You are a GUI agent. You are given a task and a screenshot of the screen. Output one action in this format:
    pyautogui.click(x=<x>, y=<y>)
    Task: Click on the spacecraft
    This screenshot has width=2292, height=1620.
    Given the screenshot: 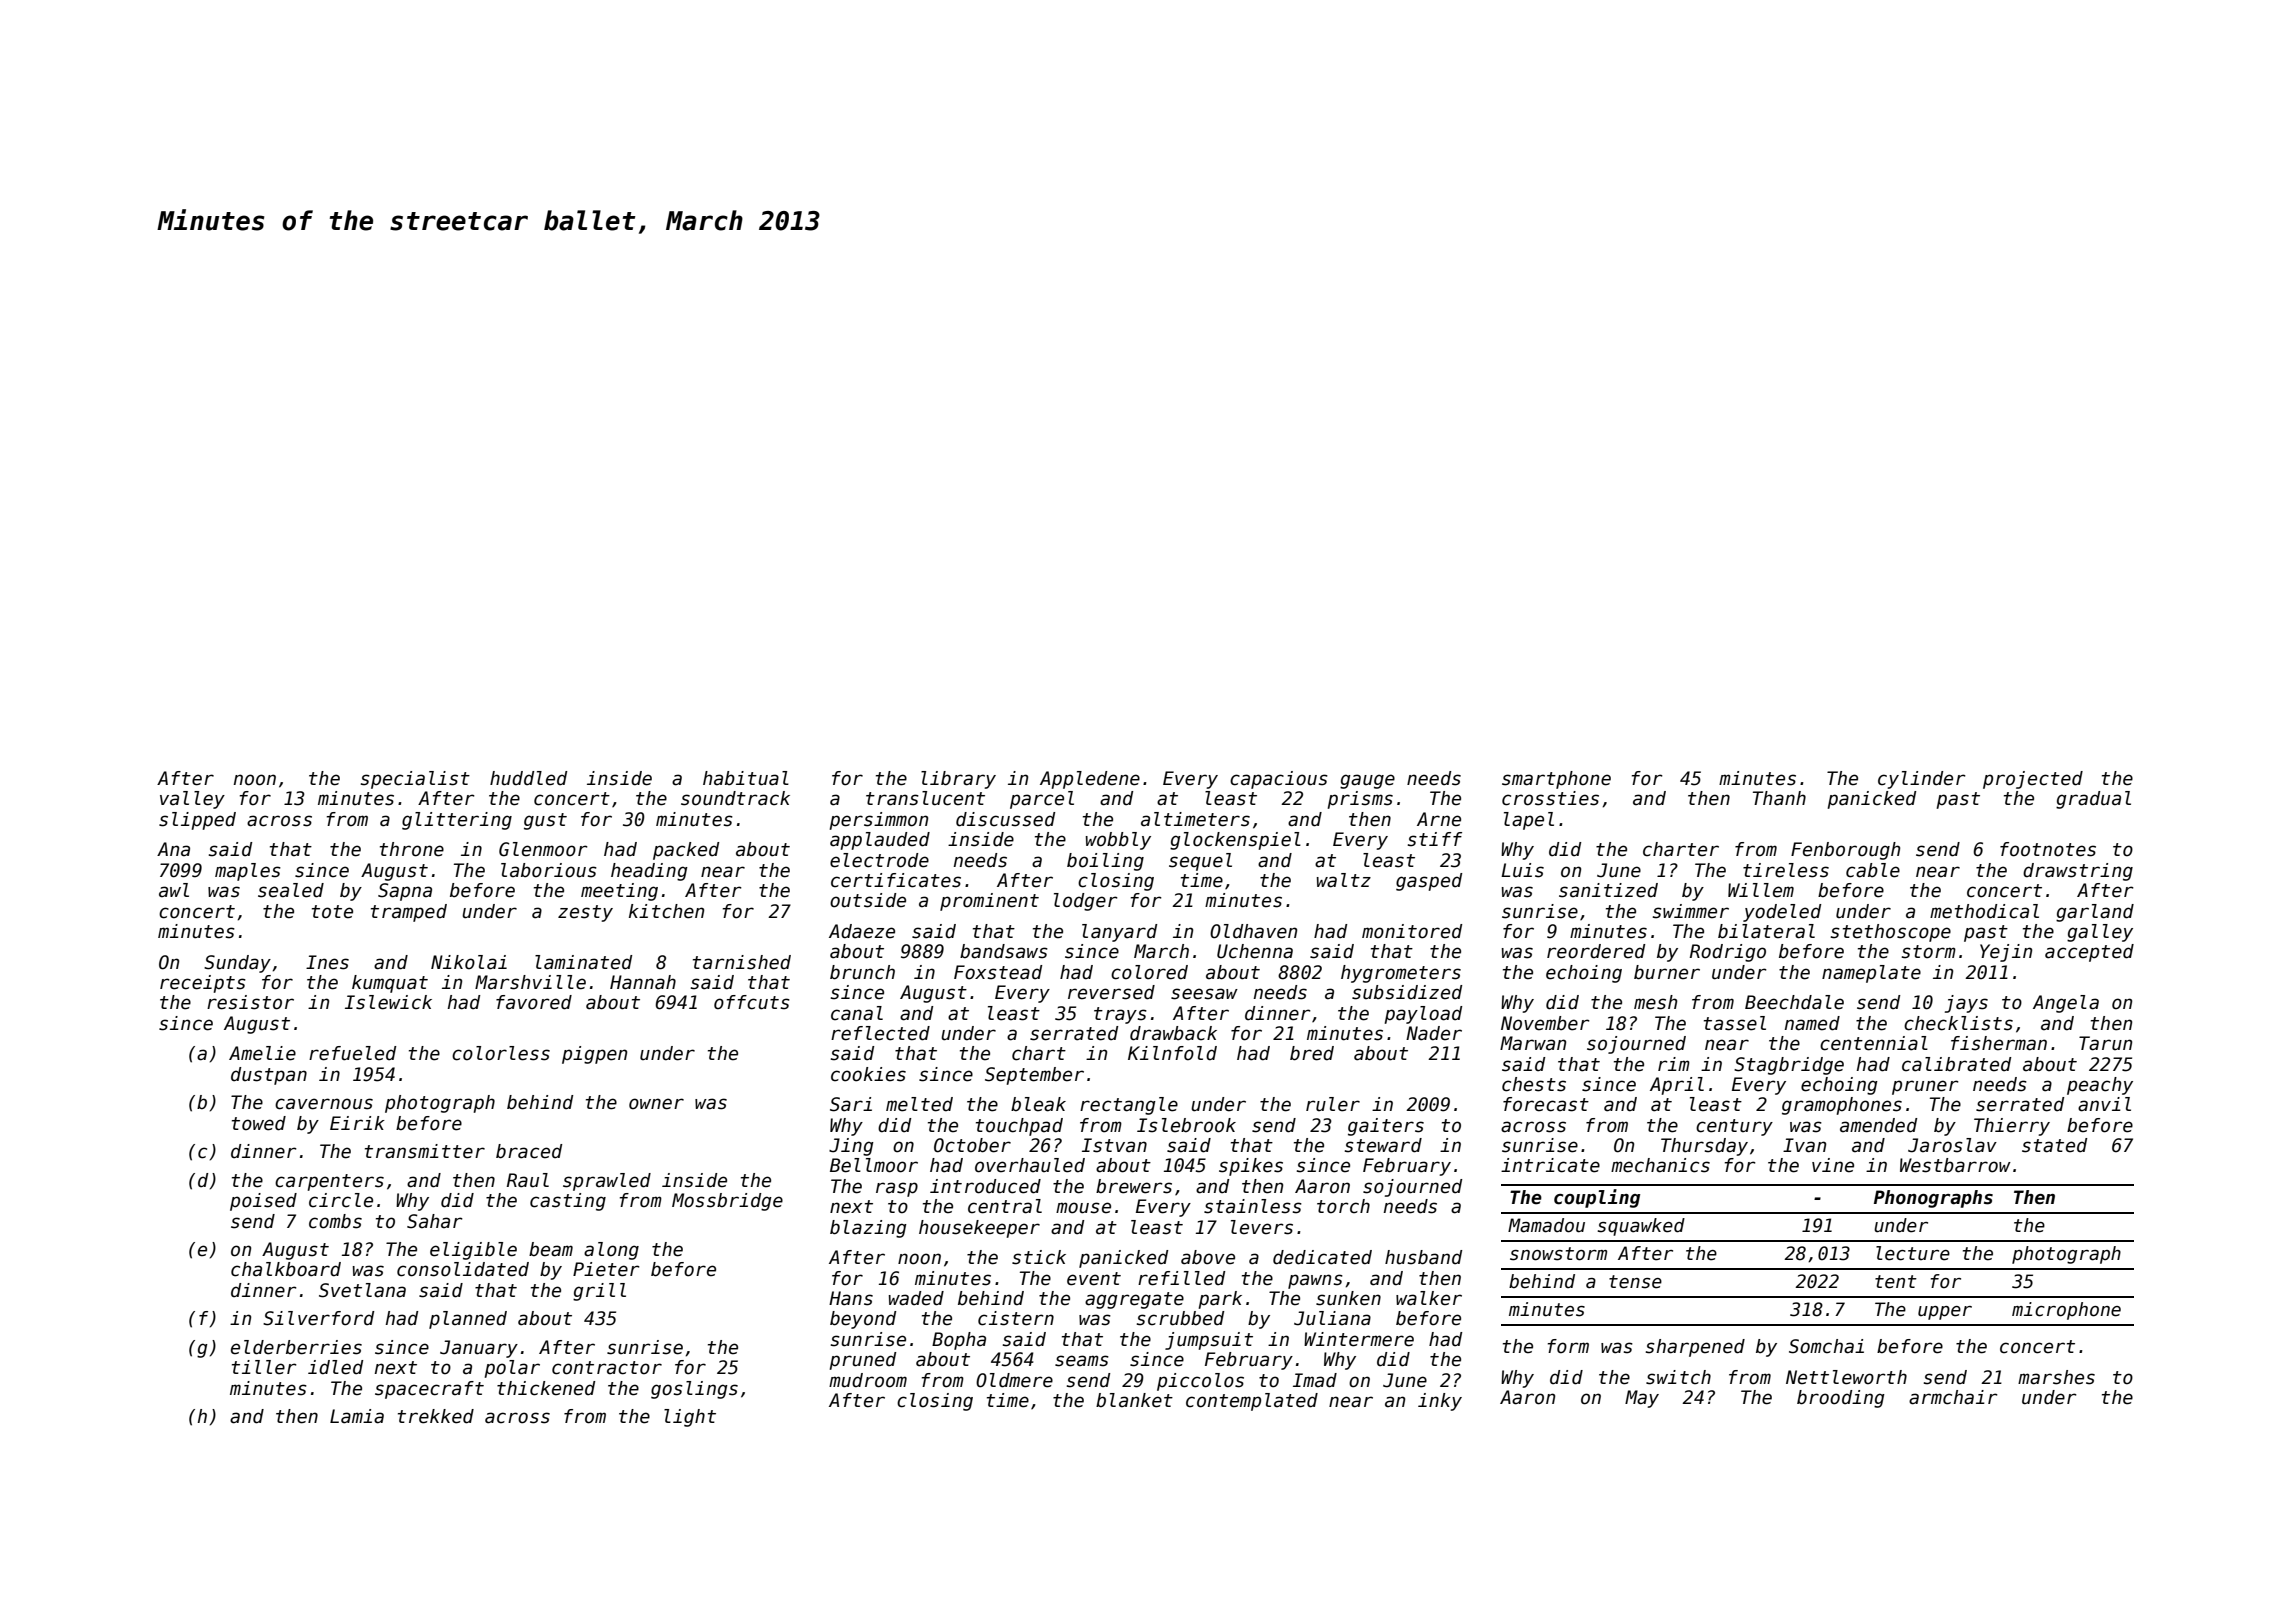 What is the action you would take?
    pyautogui.click(x=429, y=1390)
